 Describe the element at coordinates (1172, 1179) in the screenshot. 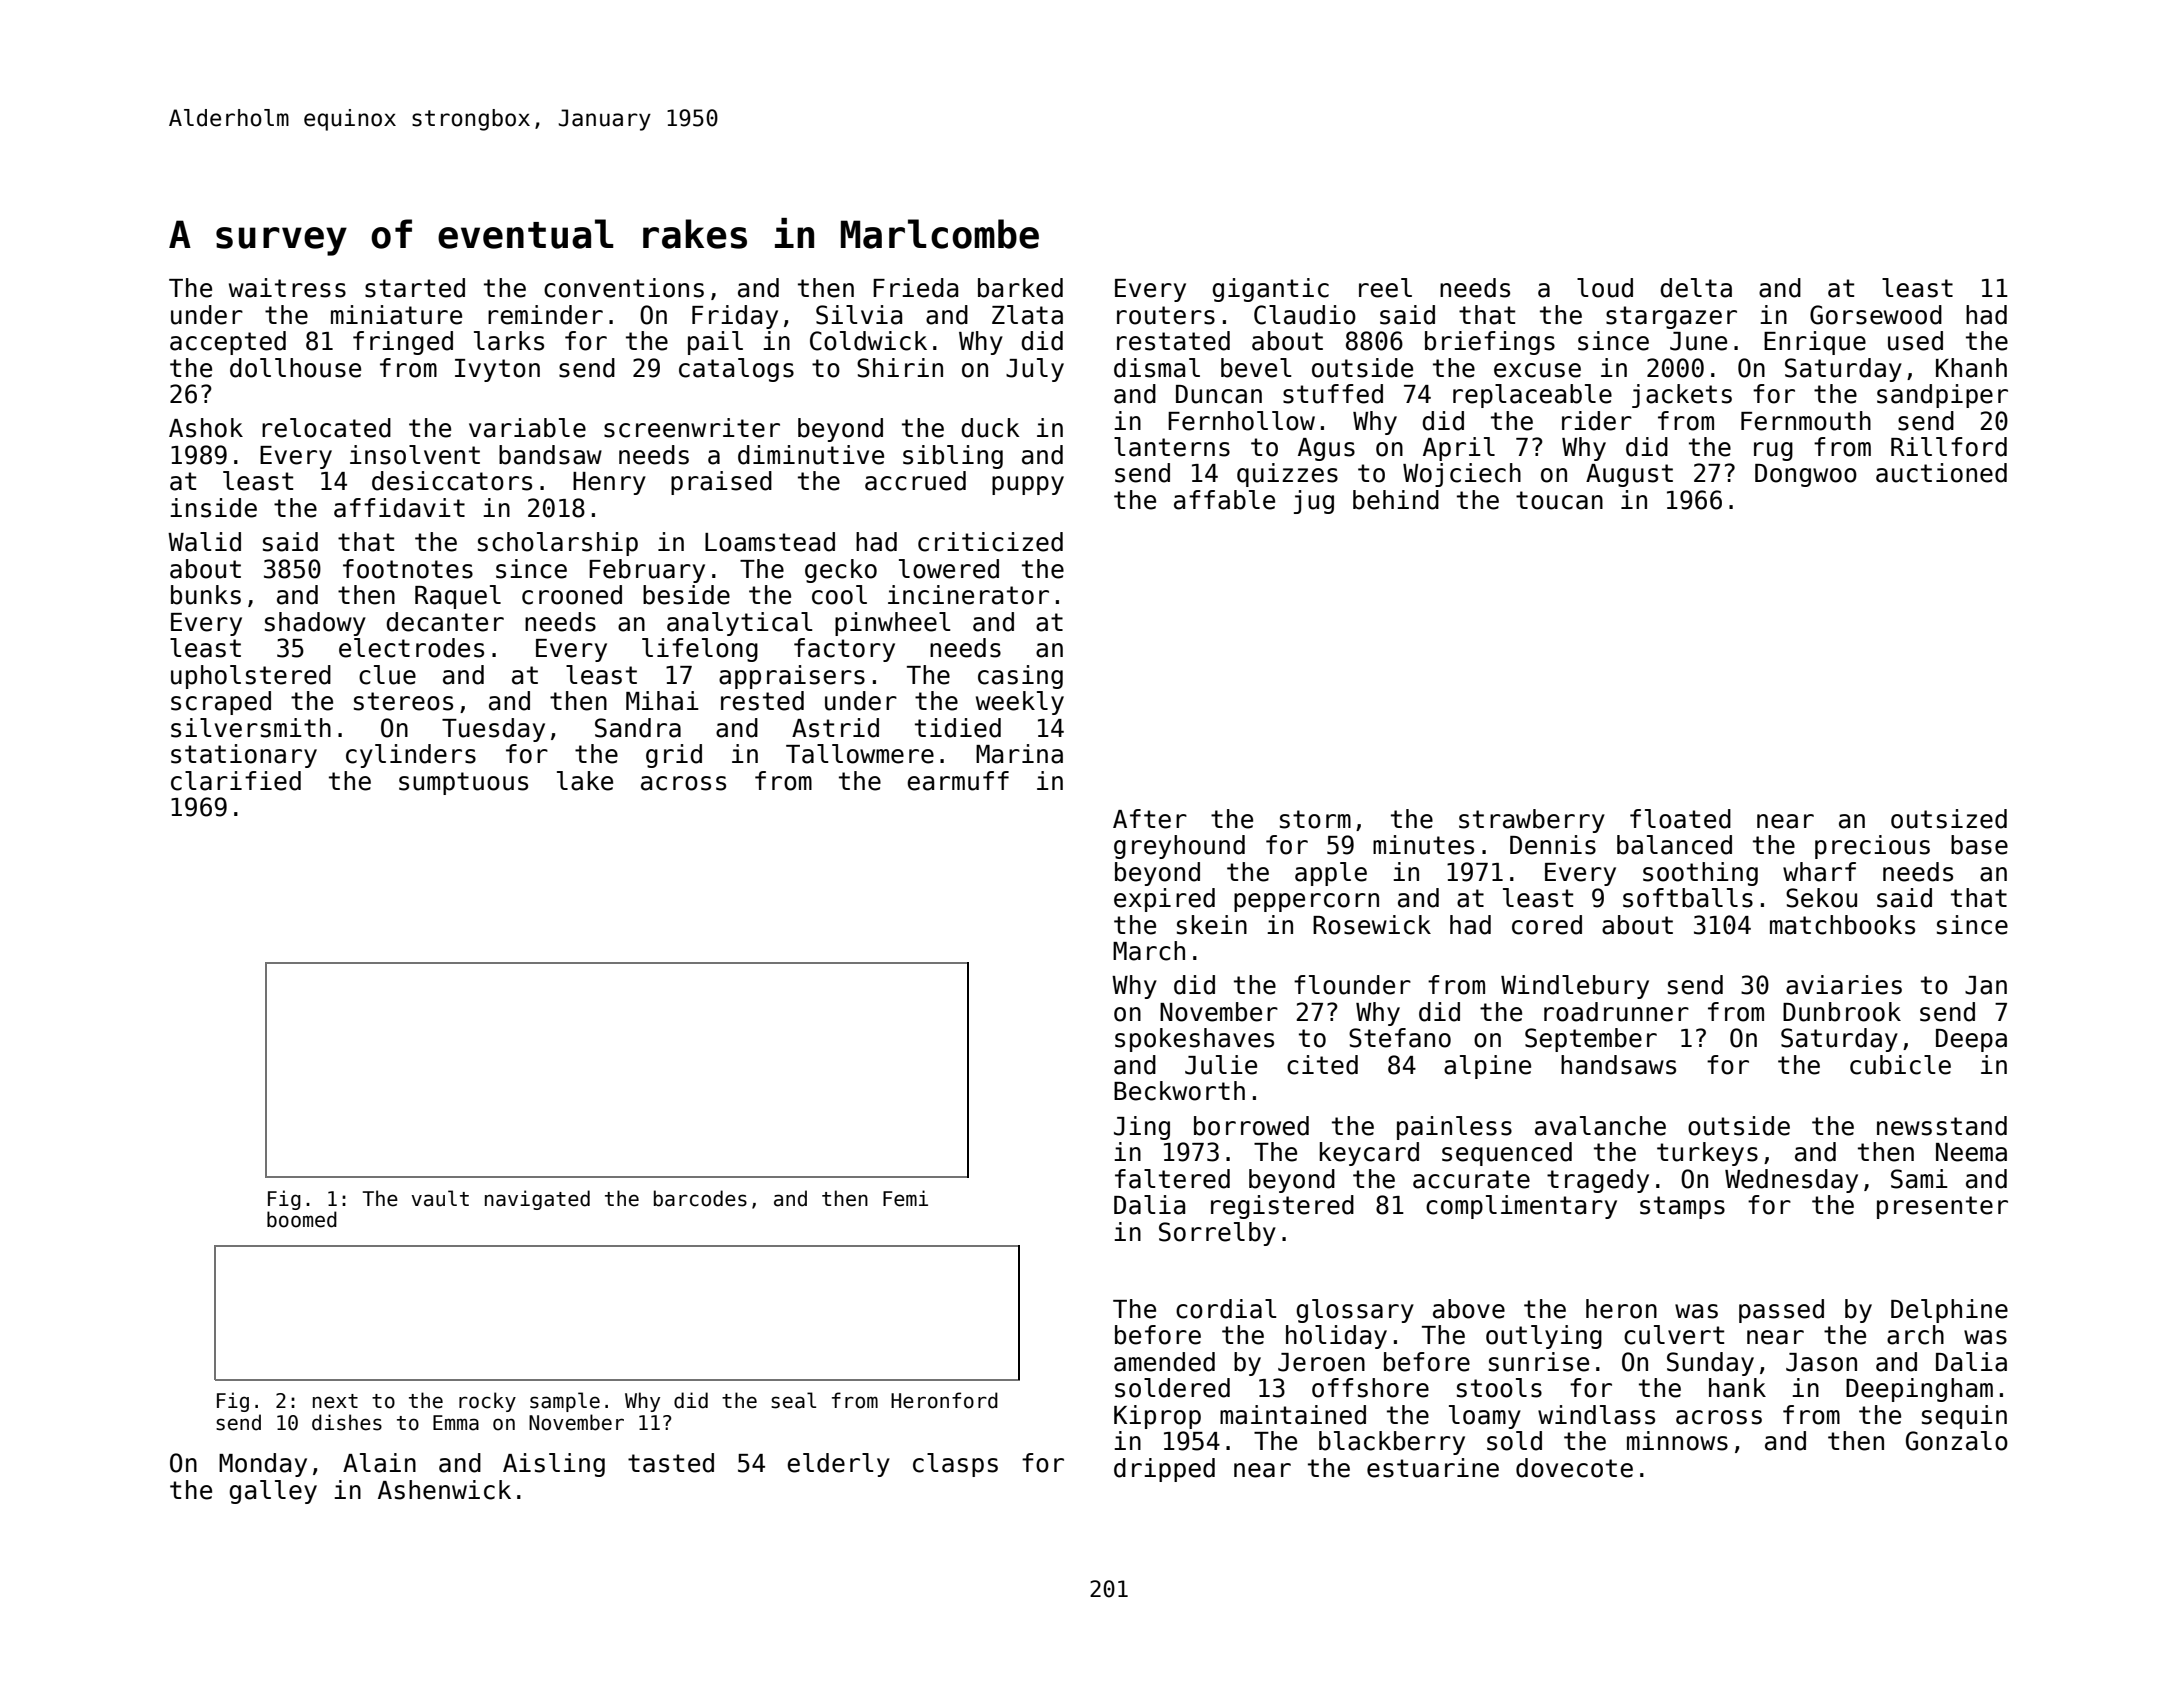

I see `faltered` at that location.
